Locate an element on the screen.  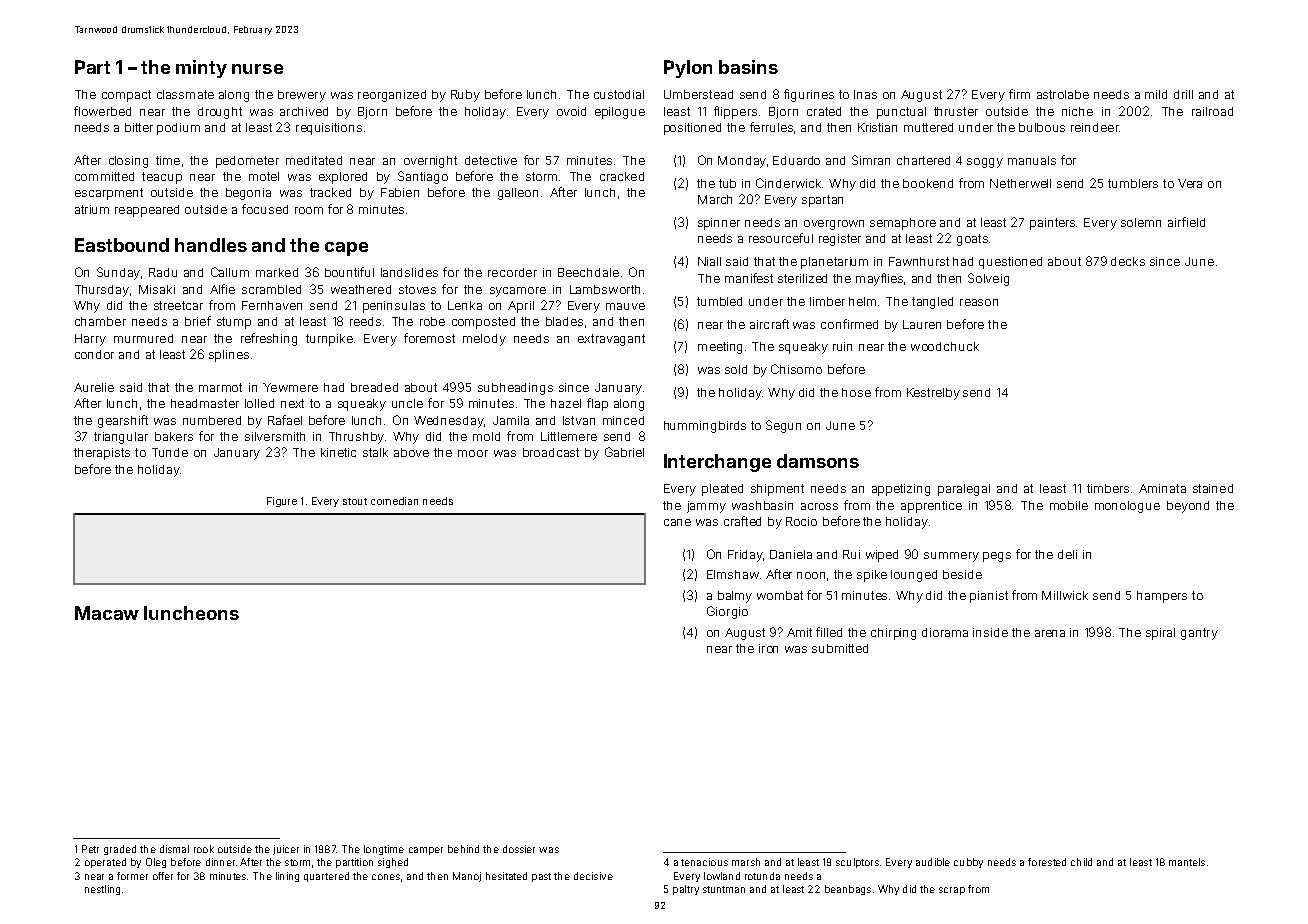
Interchange is located at coordinates (717, 463).
